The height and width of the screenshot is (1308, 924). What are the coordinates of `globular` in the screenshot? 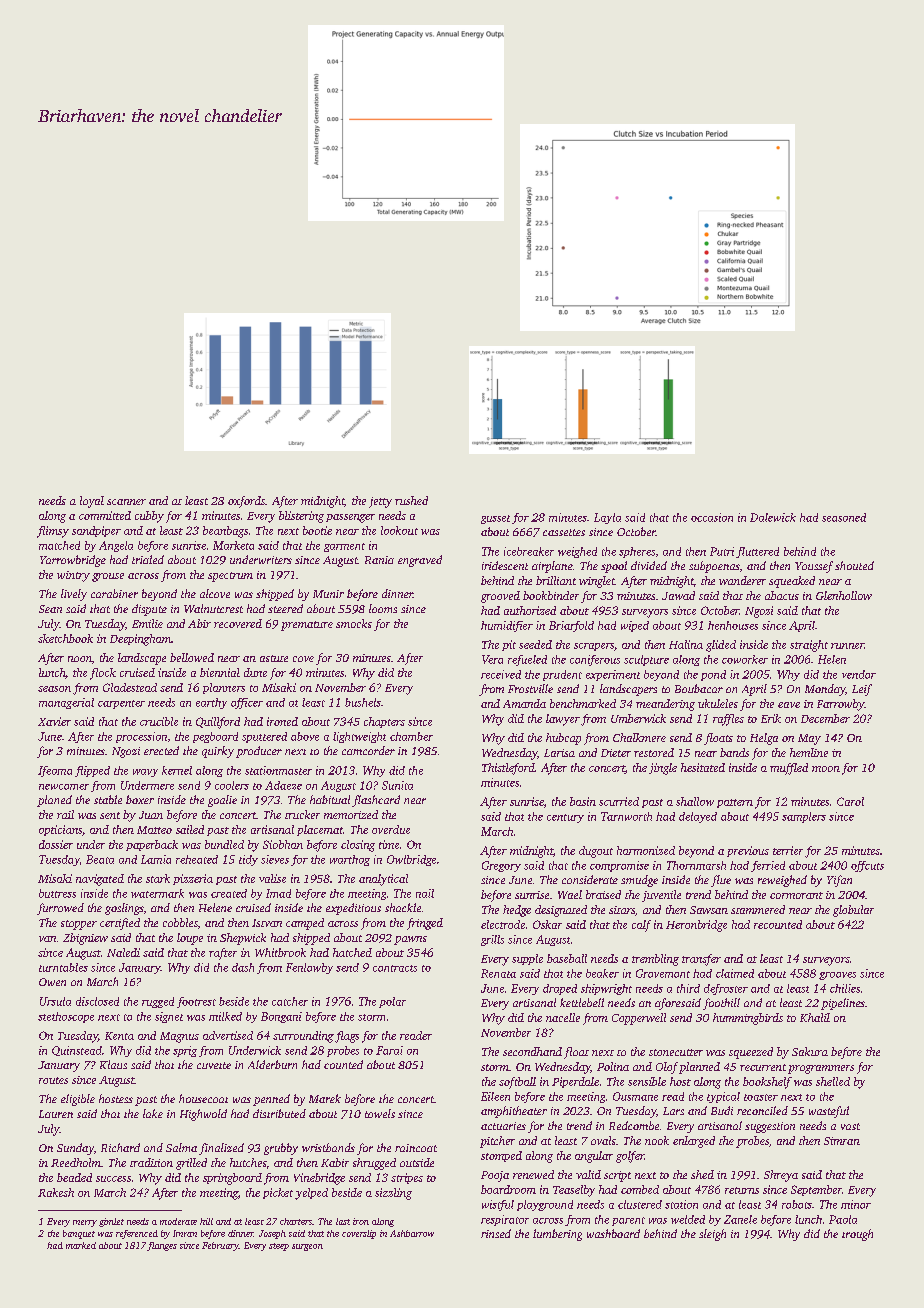 It's located at (853, 911).
